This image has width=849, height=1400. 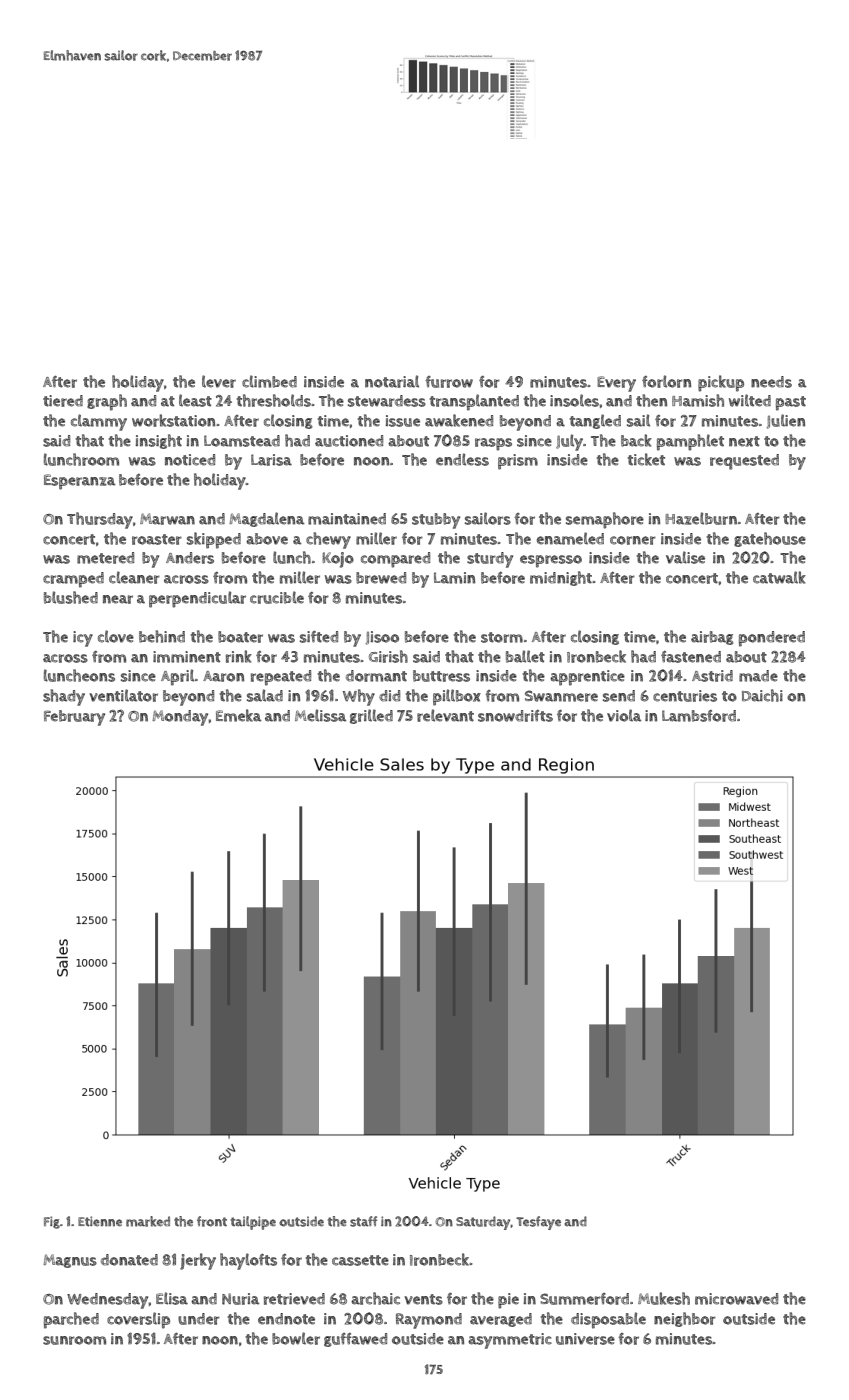 I want to click on microwaved, so click(x=736, y=1299).
